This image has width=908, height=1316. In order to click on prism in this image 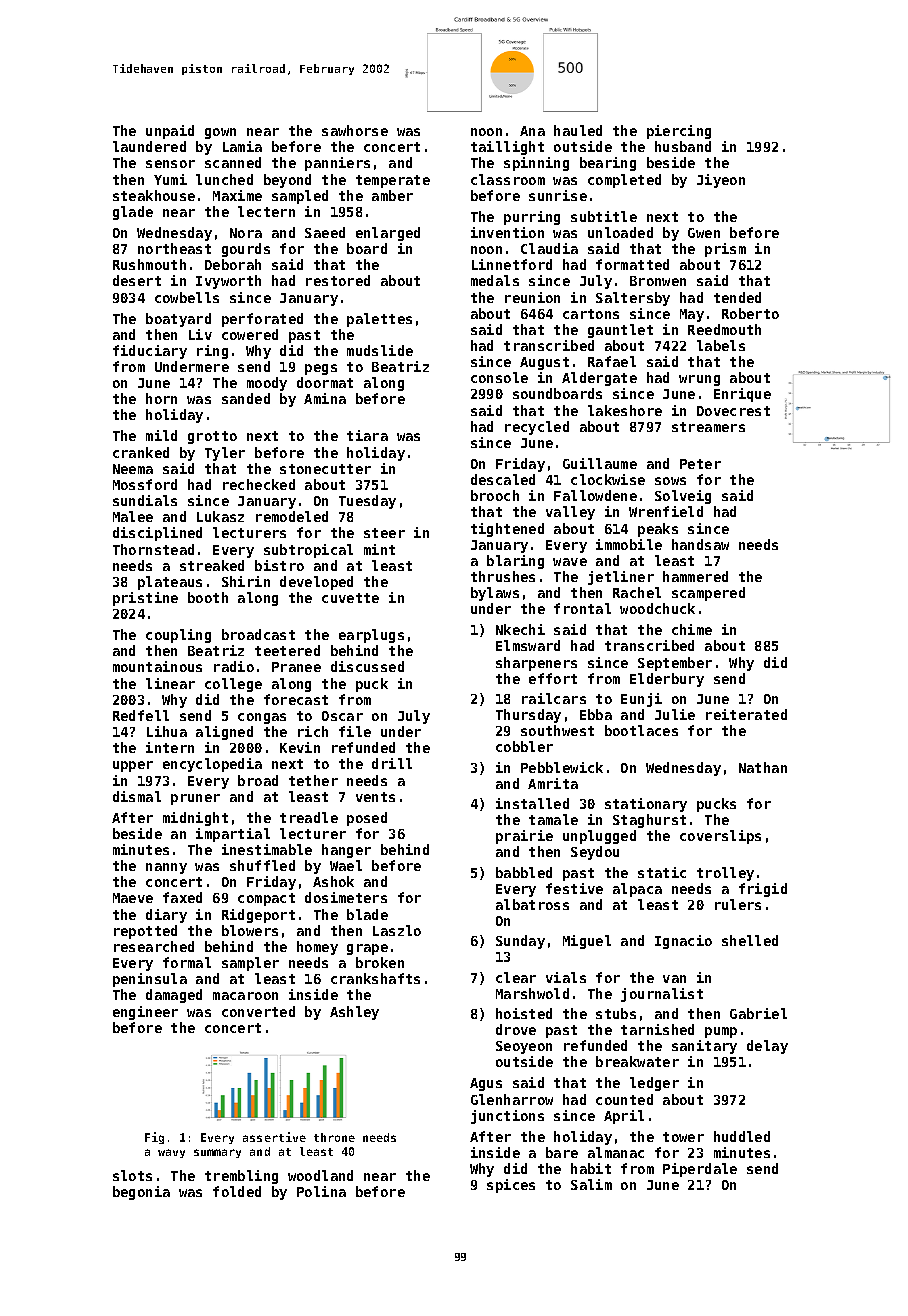, I will do `click(725, 250)`.
